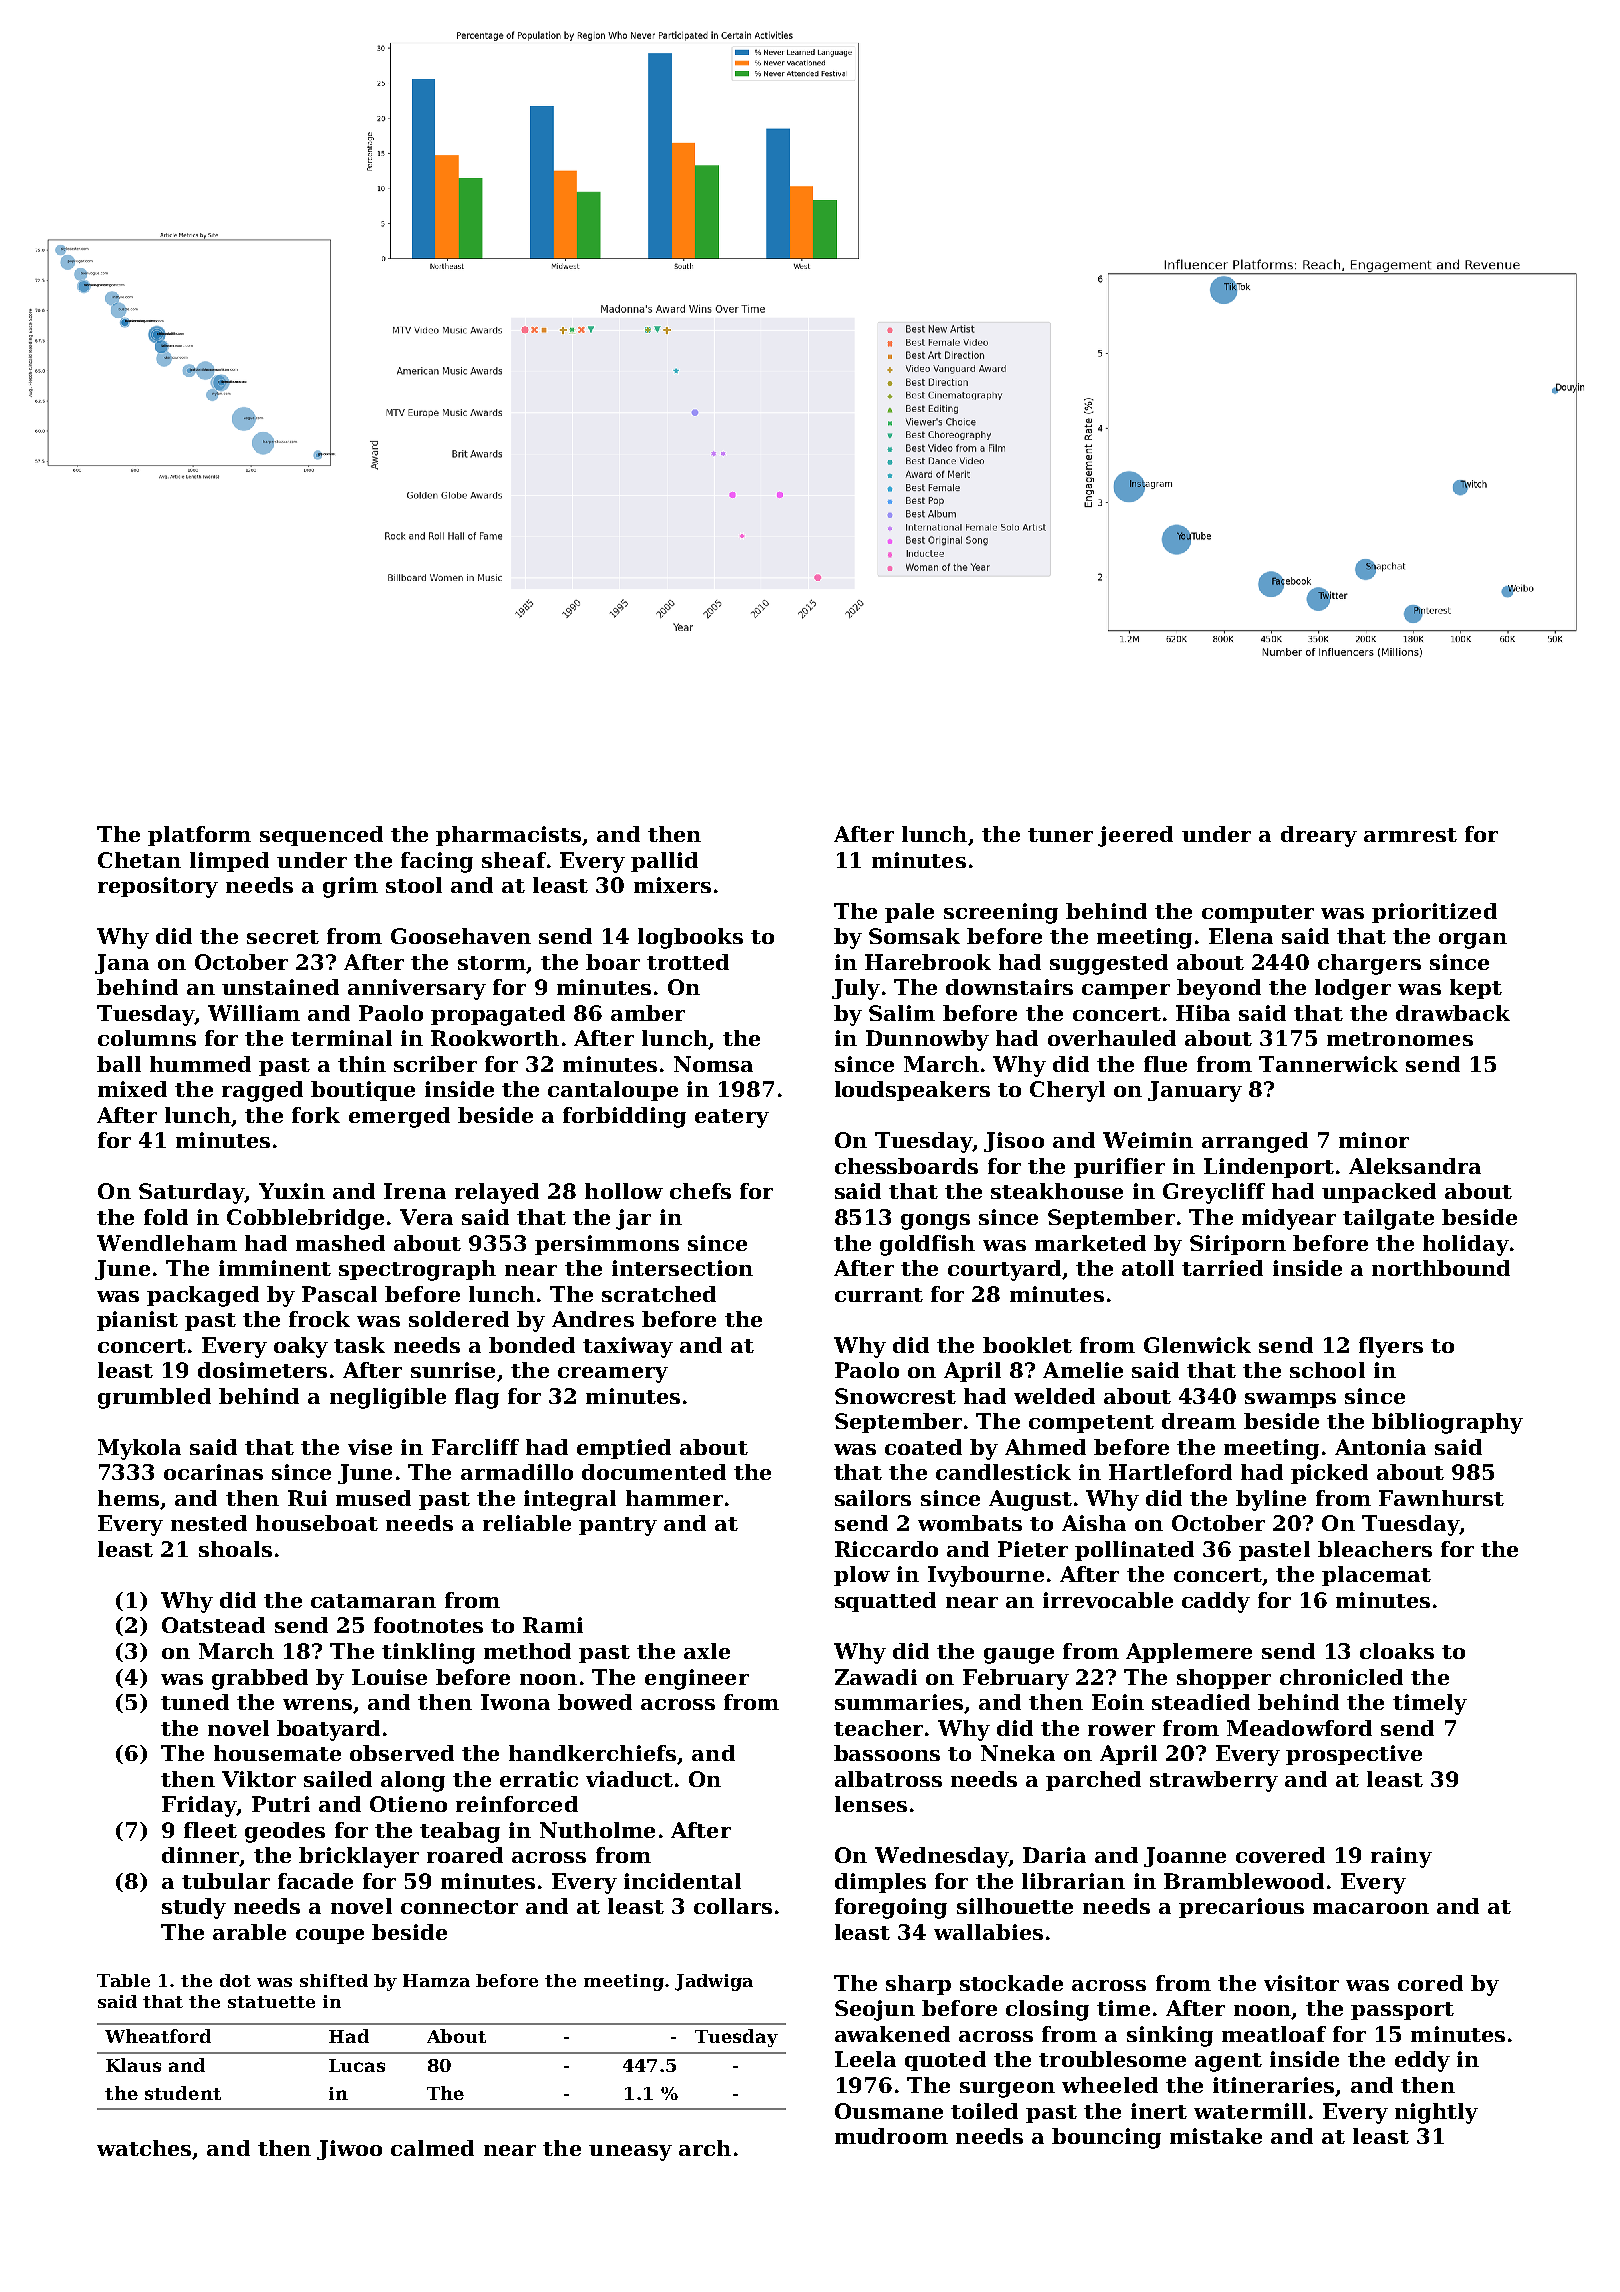  Describe the element at coordinates (139, 860) in the screenshot. I see `Chetan` at that location.
